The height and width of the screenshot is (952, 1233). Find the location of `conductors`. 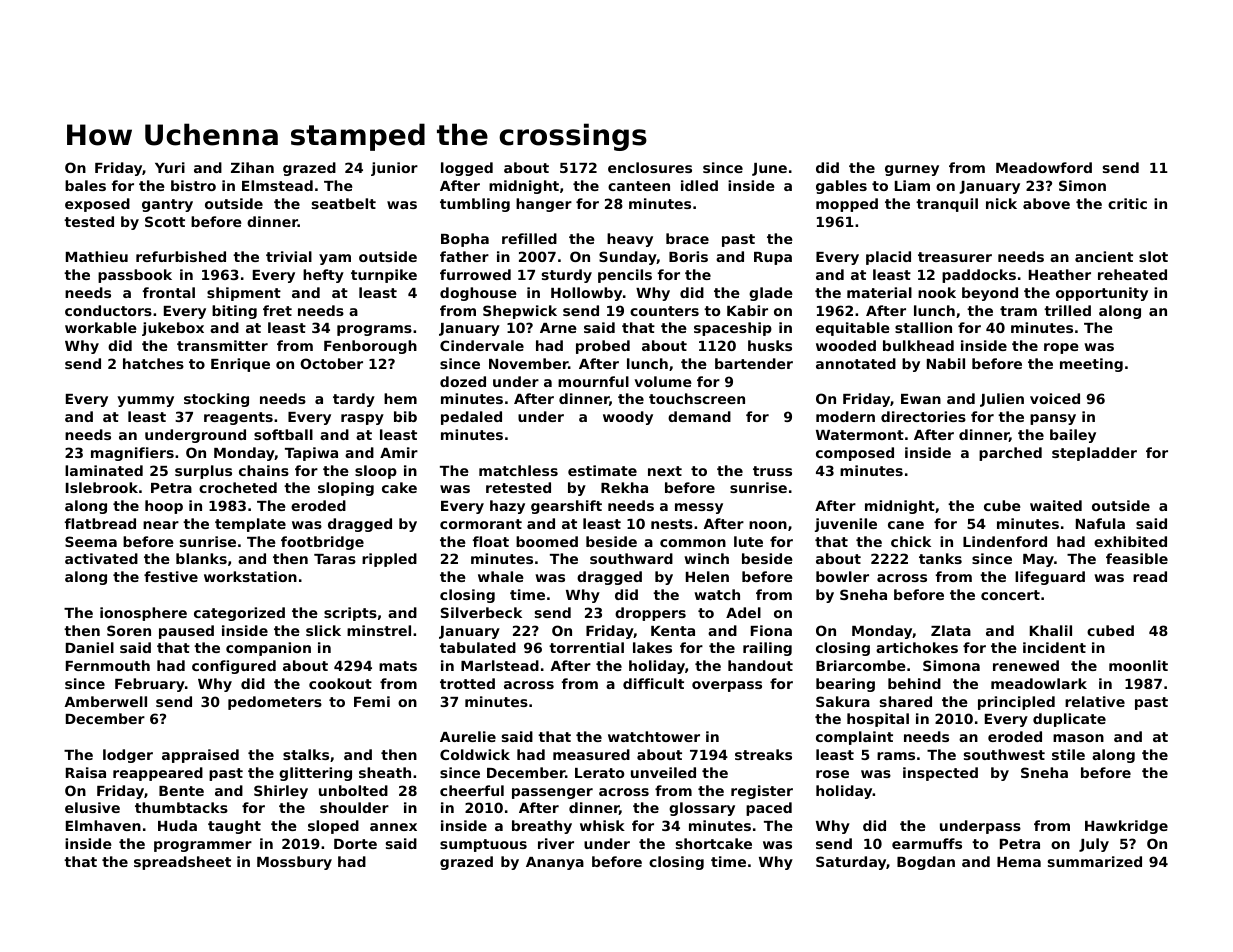

conductors is located at coordinates (108, 310).
